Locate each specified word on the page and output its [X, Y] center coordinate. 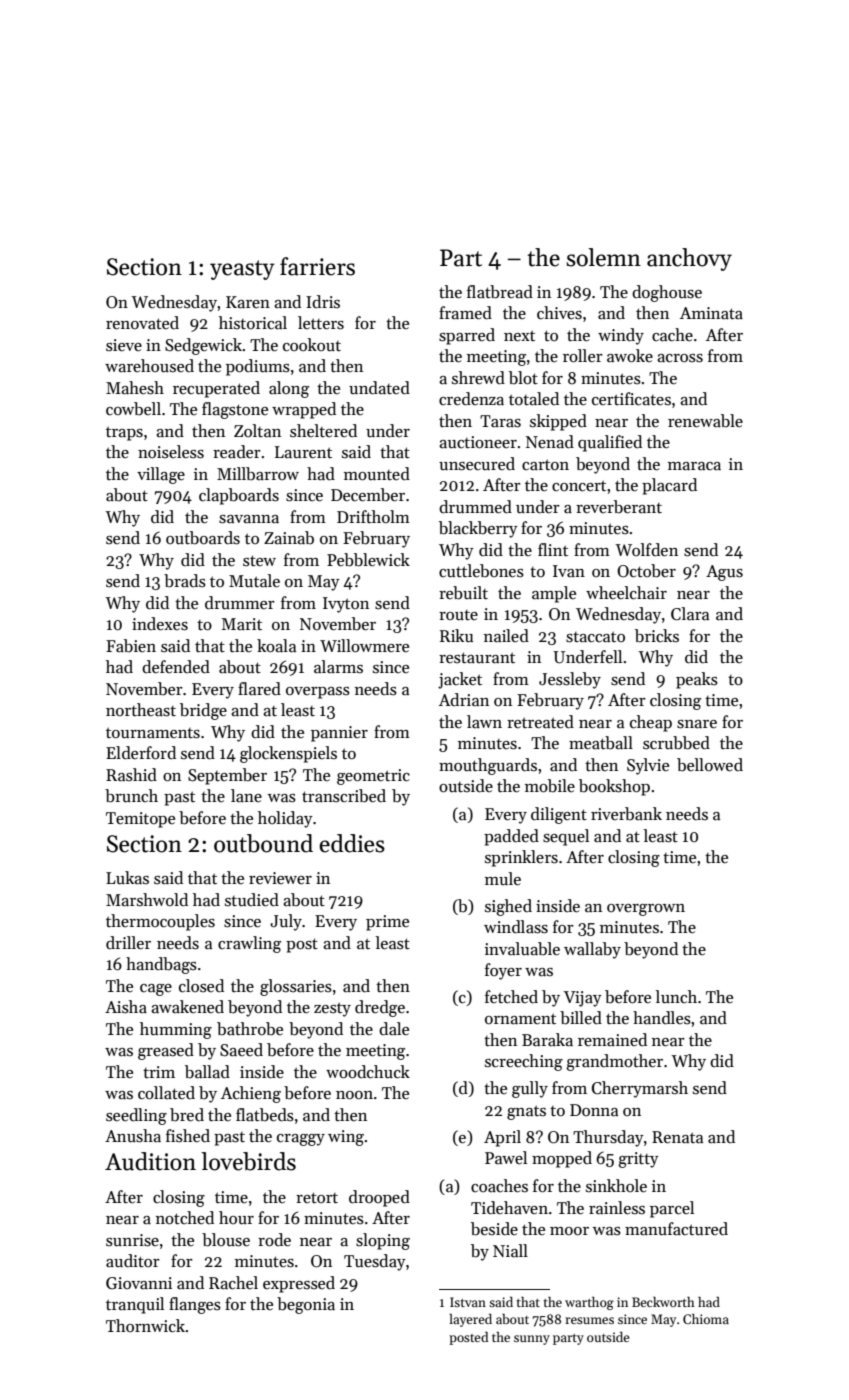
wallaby [592, 950]
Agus [724, 573]
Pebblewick [368, 560]
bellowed [710, 765]
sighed [508, 907]
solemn [603, 257]
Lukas [127, 878]
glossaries [296, 987]
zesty [332, 1009]
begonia [306, 1305]
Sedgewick [203, 346]
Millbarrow [258, 474]
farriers [317, 266]
